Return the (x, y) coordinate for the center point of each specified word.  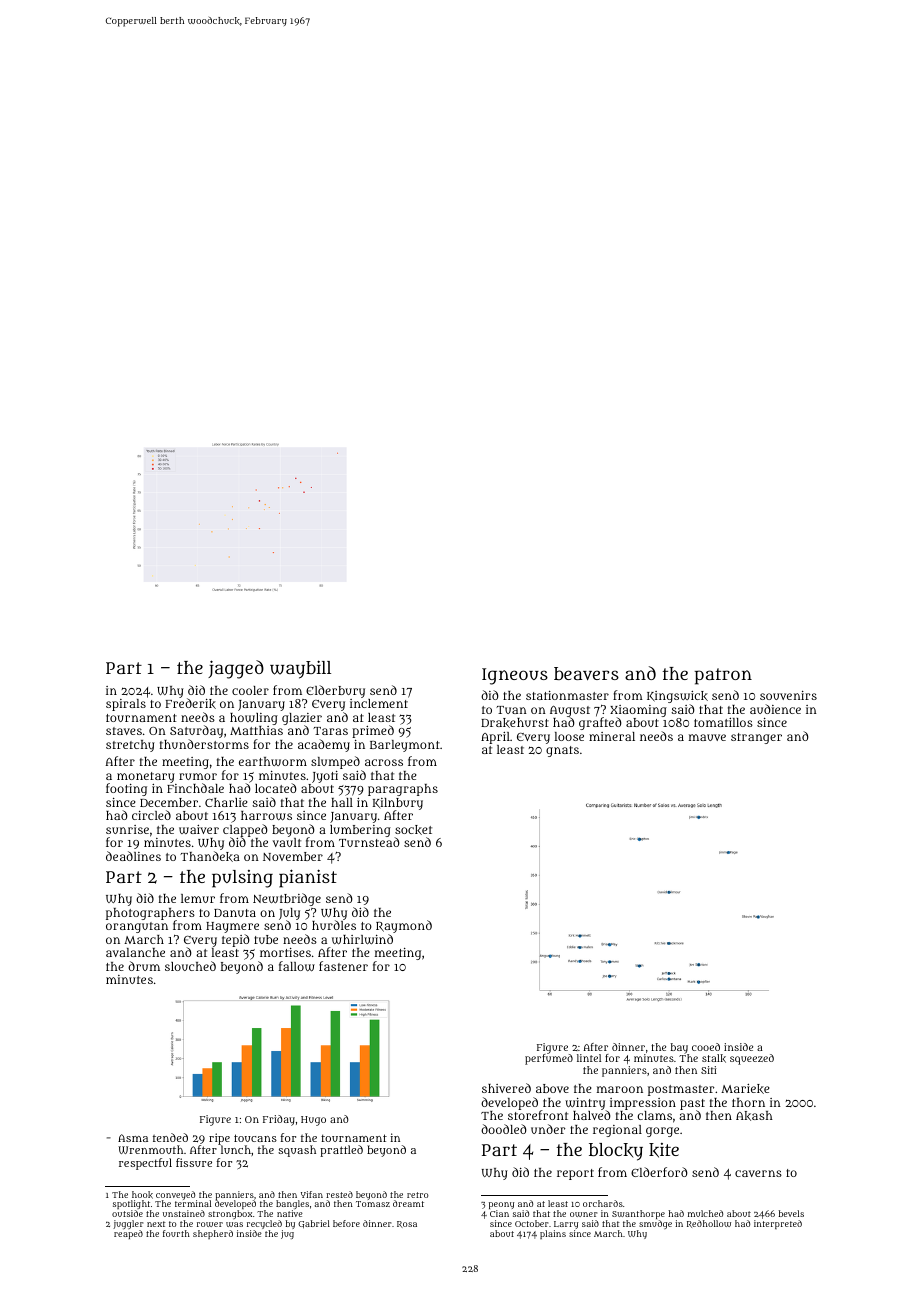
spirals (126, 705)
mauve (707, 737)
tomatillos (723, 722)
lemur (198, 898)
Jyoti (325, 777)
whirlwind (362, 939)
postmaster (681, 1090)
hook (142, 1195)
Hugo (313, 1121)
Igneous (515, 676)
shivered (506, 1088)
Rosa (407, 1224)
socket (413, 830)
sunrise (127, 829)
